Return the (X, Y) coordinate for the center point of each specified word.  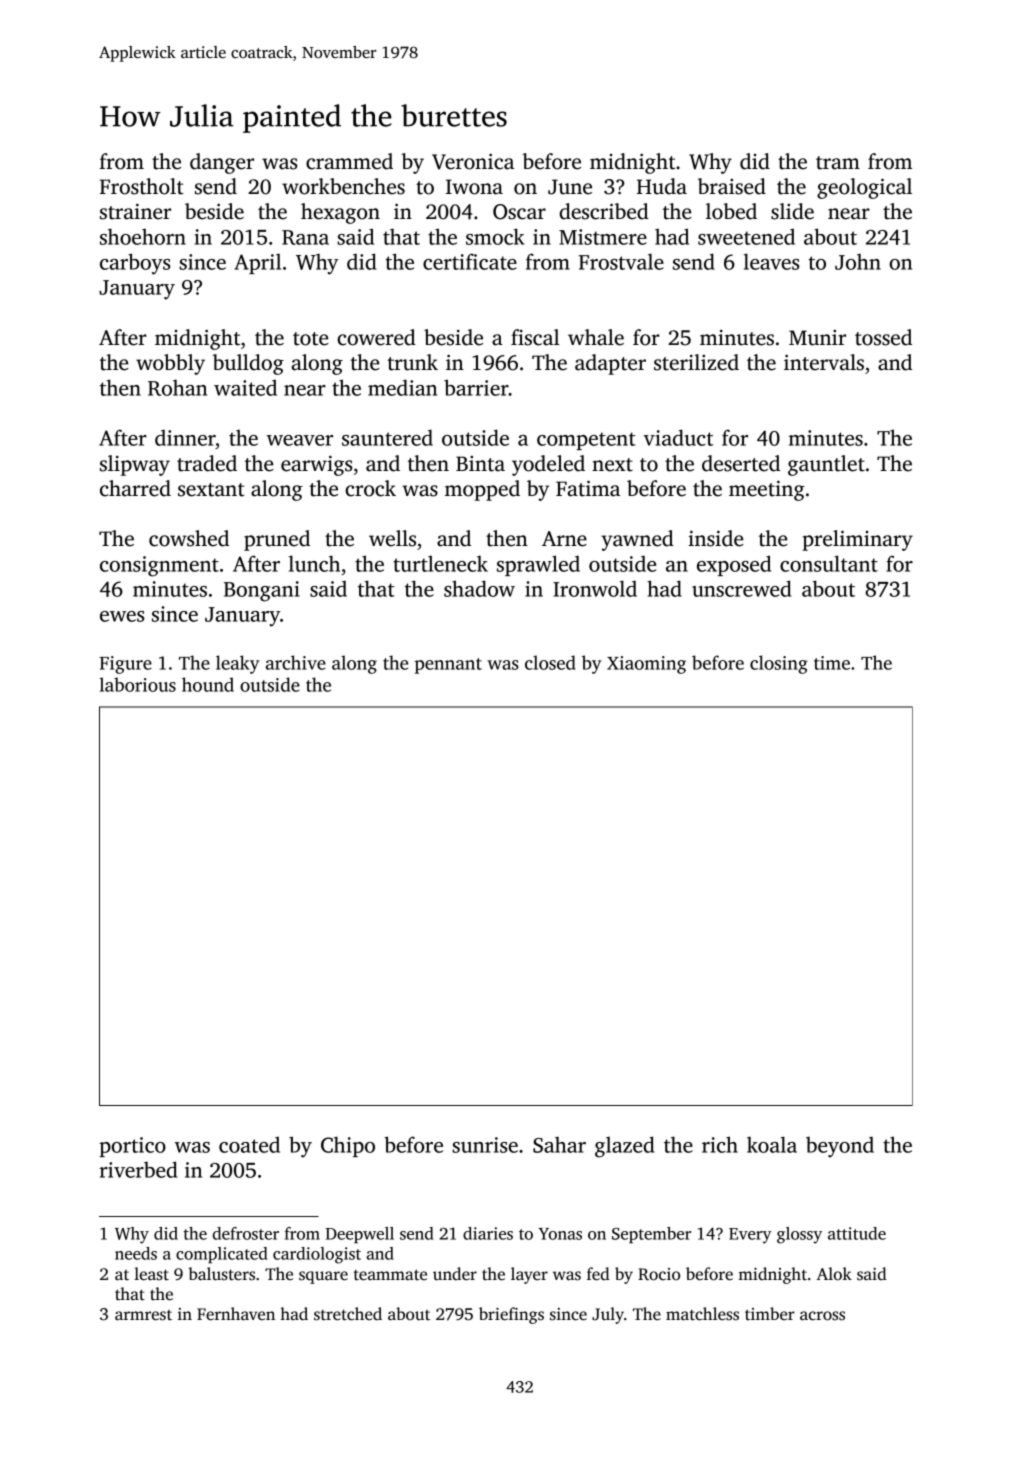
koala (772, 1144)
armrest (143, 1315)
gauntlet (826, 465)
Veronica (473, 161)
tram (838, 163)
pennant (448, 666)
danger (222, 163)
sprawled (538, 565)
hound (208, 684)
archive (296, 662)
